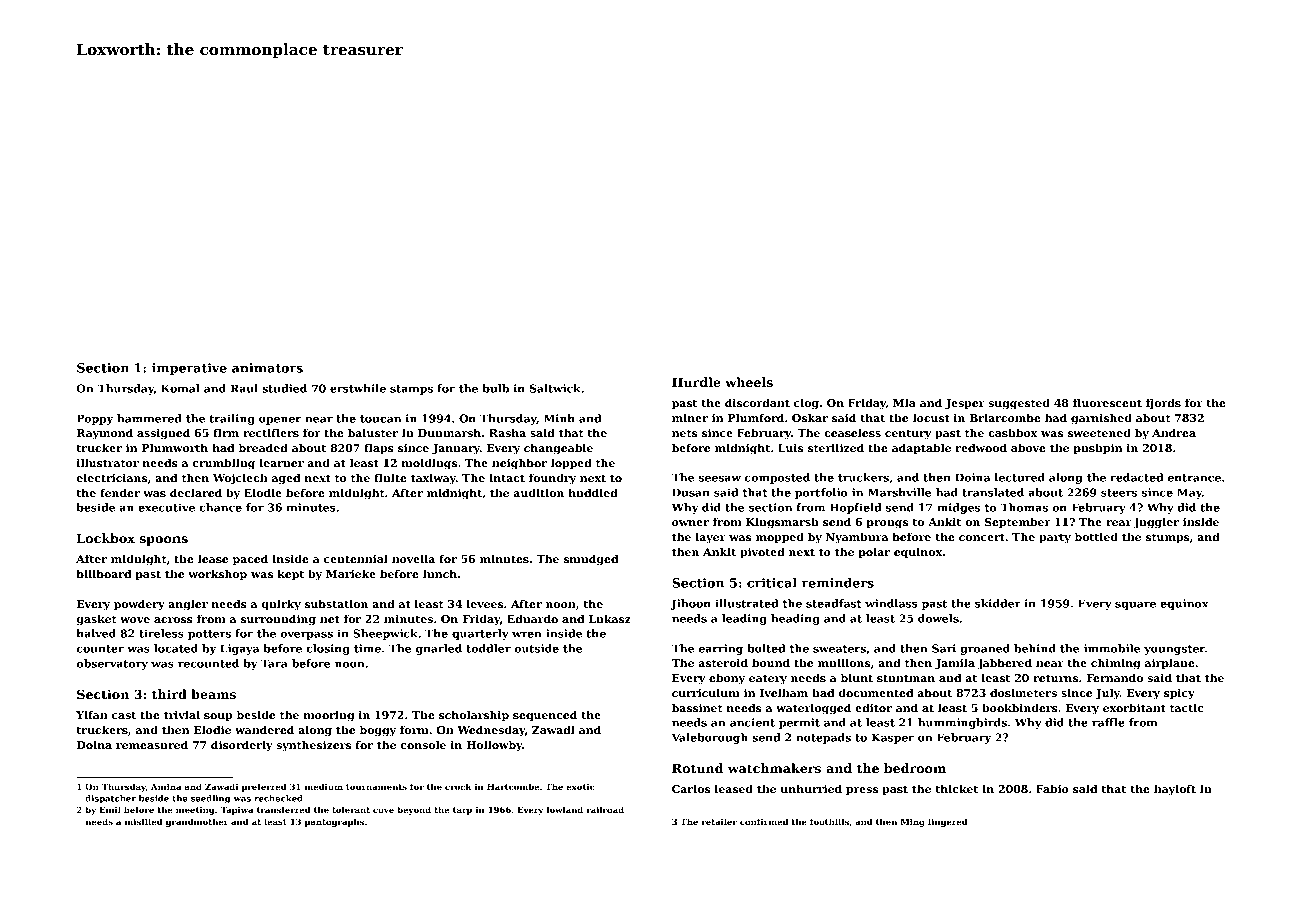 The image size is (1308, 924). Describe the element at coordinates (1167, 538) in the page. I see `stumps` at that location.
